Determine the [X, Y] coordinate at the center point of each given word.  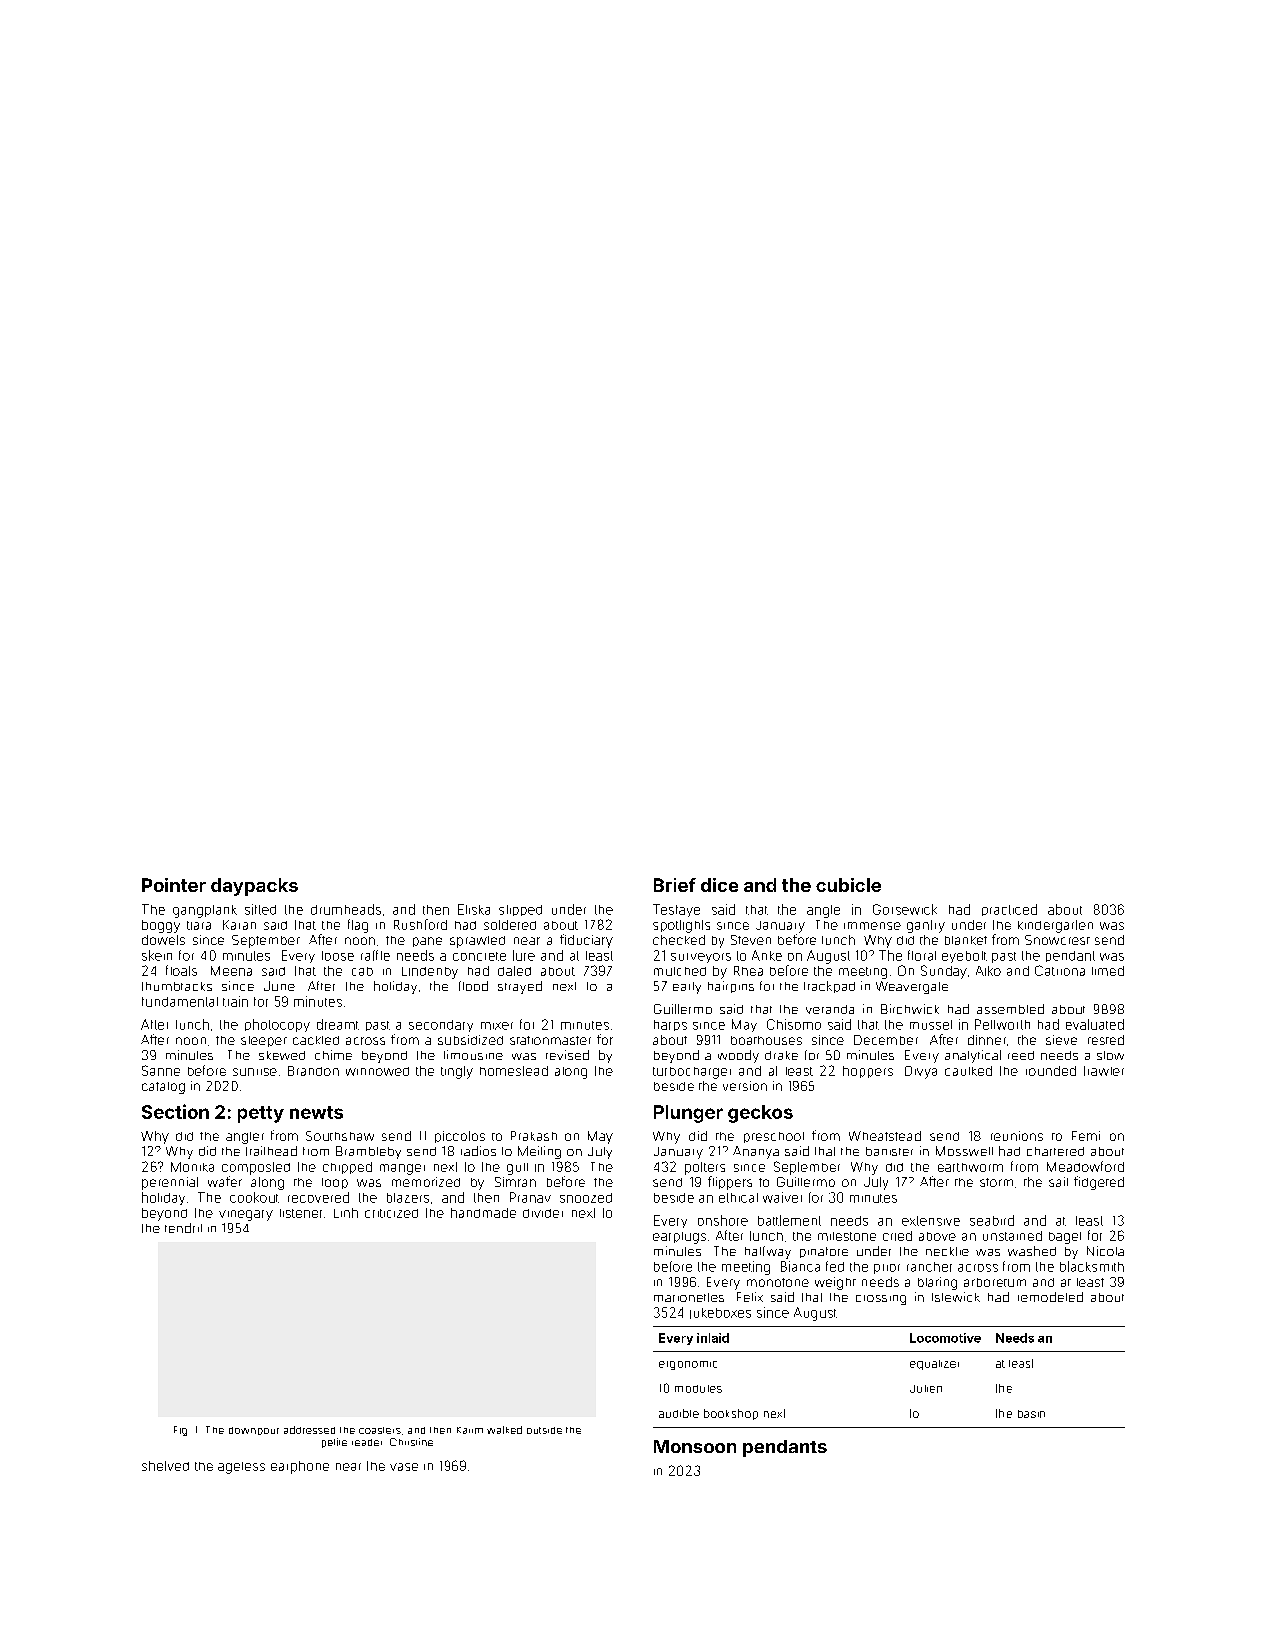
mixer [497, 1026]
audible [679, 1413]
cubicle [848, 885]
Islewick [956, 1297]
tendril [183, 1228]
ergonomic [688, 1365]
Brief [675, 885]
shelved [165, 1466]
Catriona [1060, 970]
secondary [441, 1026]
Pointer [174, 885]
